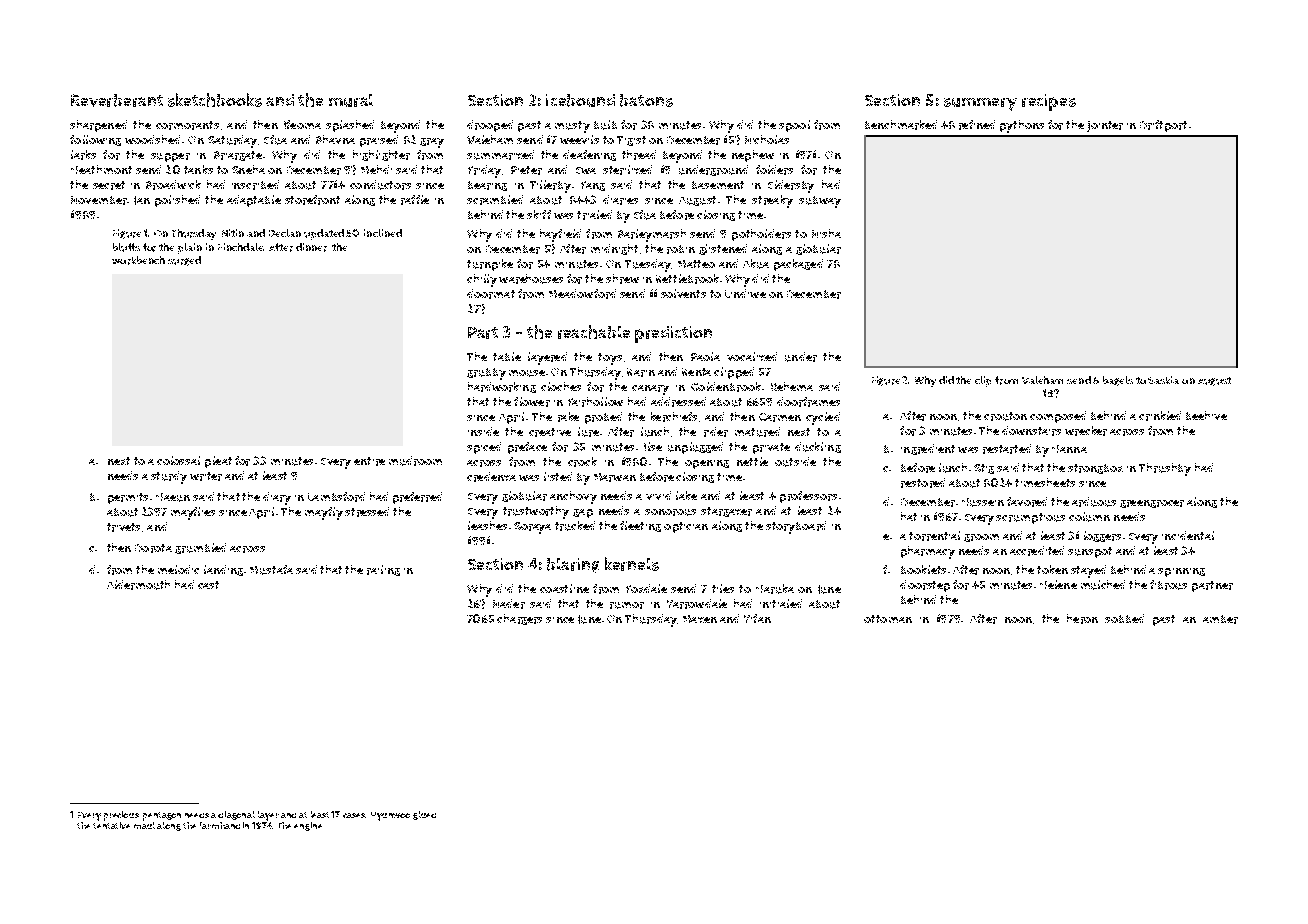 The width and height of the document is (1308, 924). What do you see at coordinates (753, 156) in the document?
I see `nephew` at bounding box center [753, 156].
